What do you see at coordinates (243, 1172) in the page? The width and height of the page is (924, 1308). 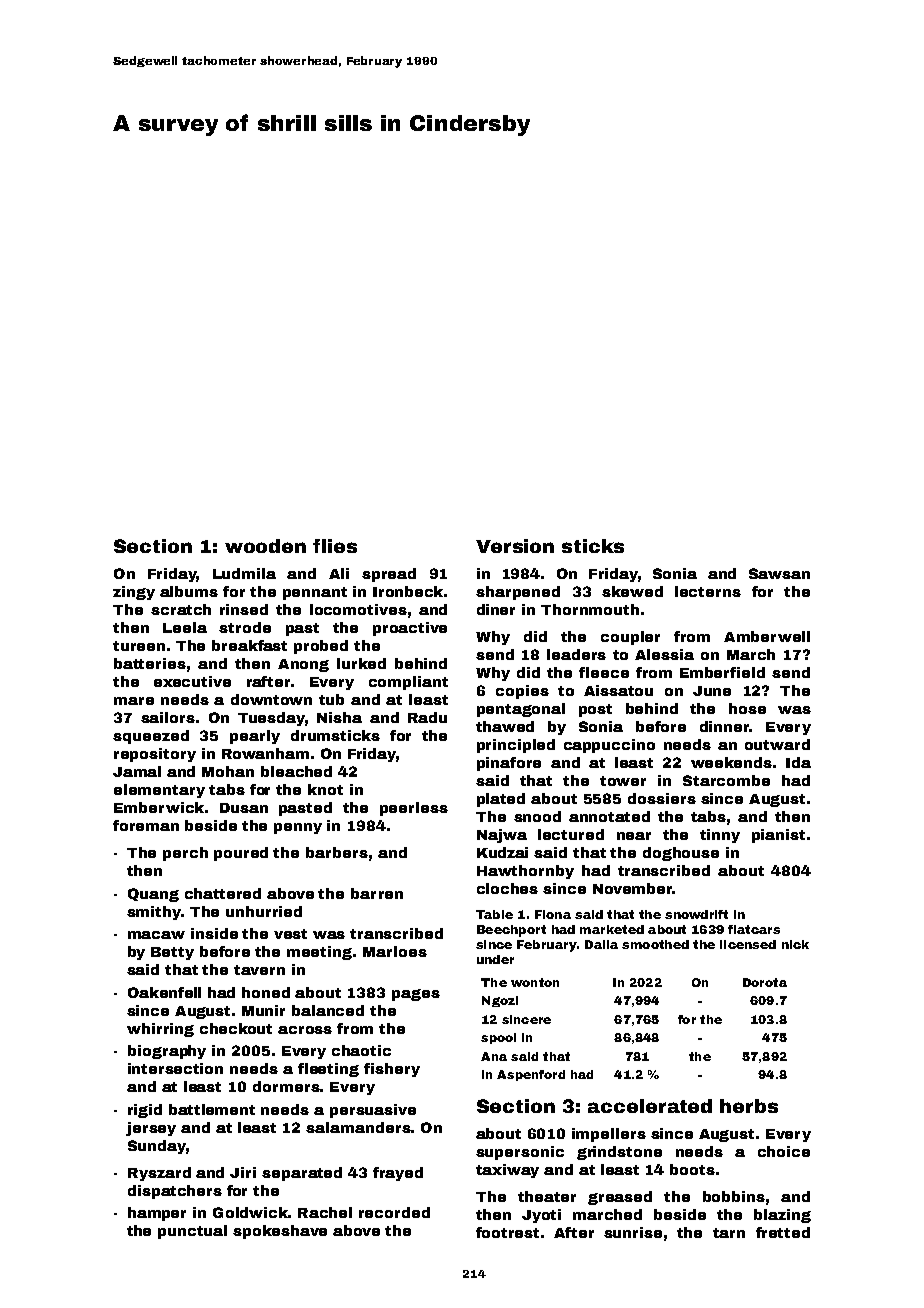 I see `Jiri` at bounding box center [243, 1172].
